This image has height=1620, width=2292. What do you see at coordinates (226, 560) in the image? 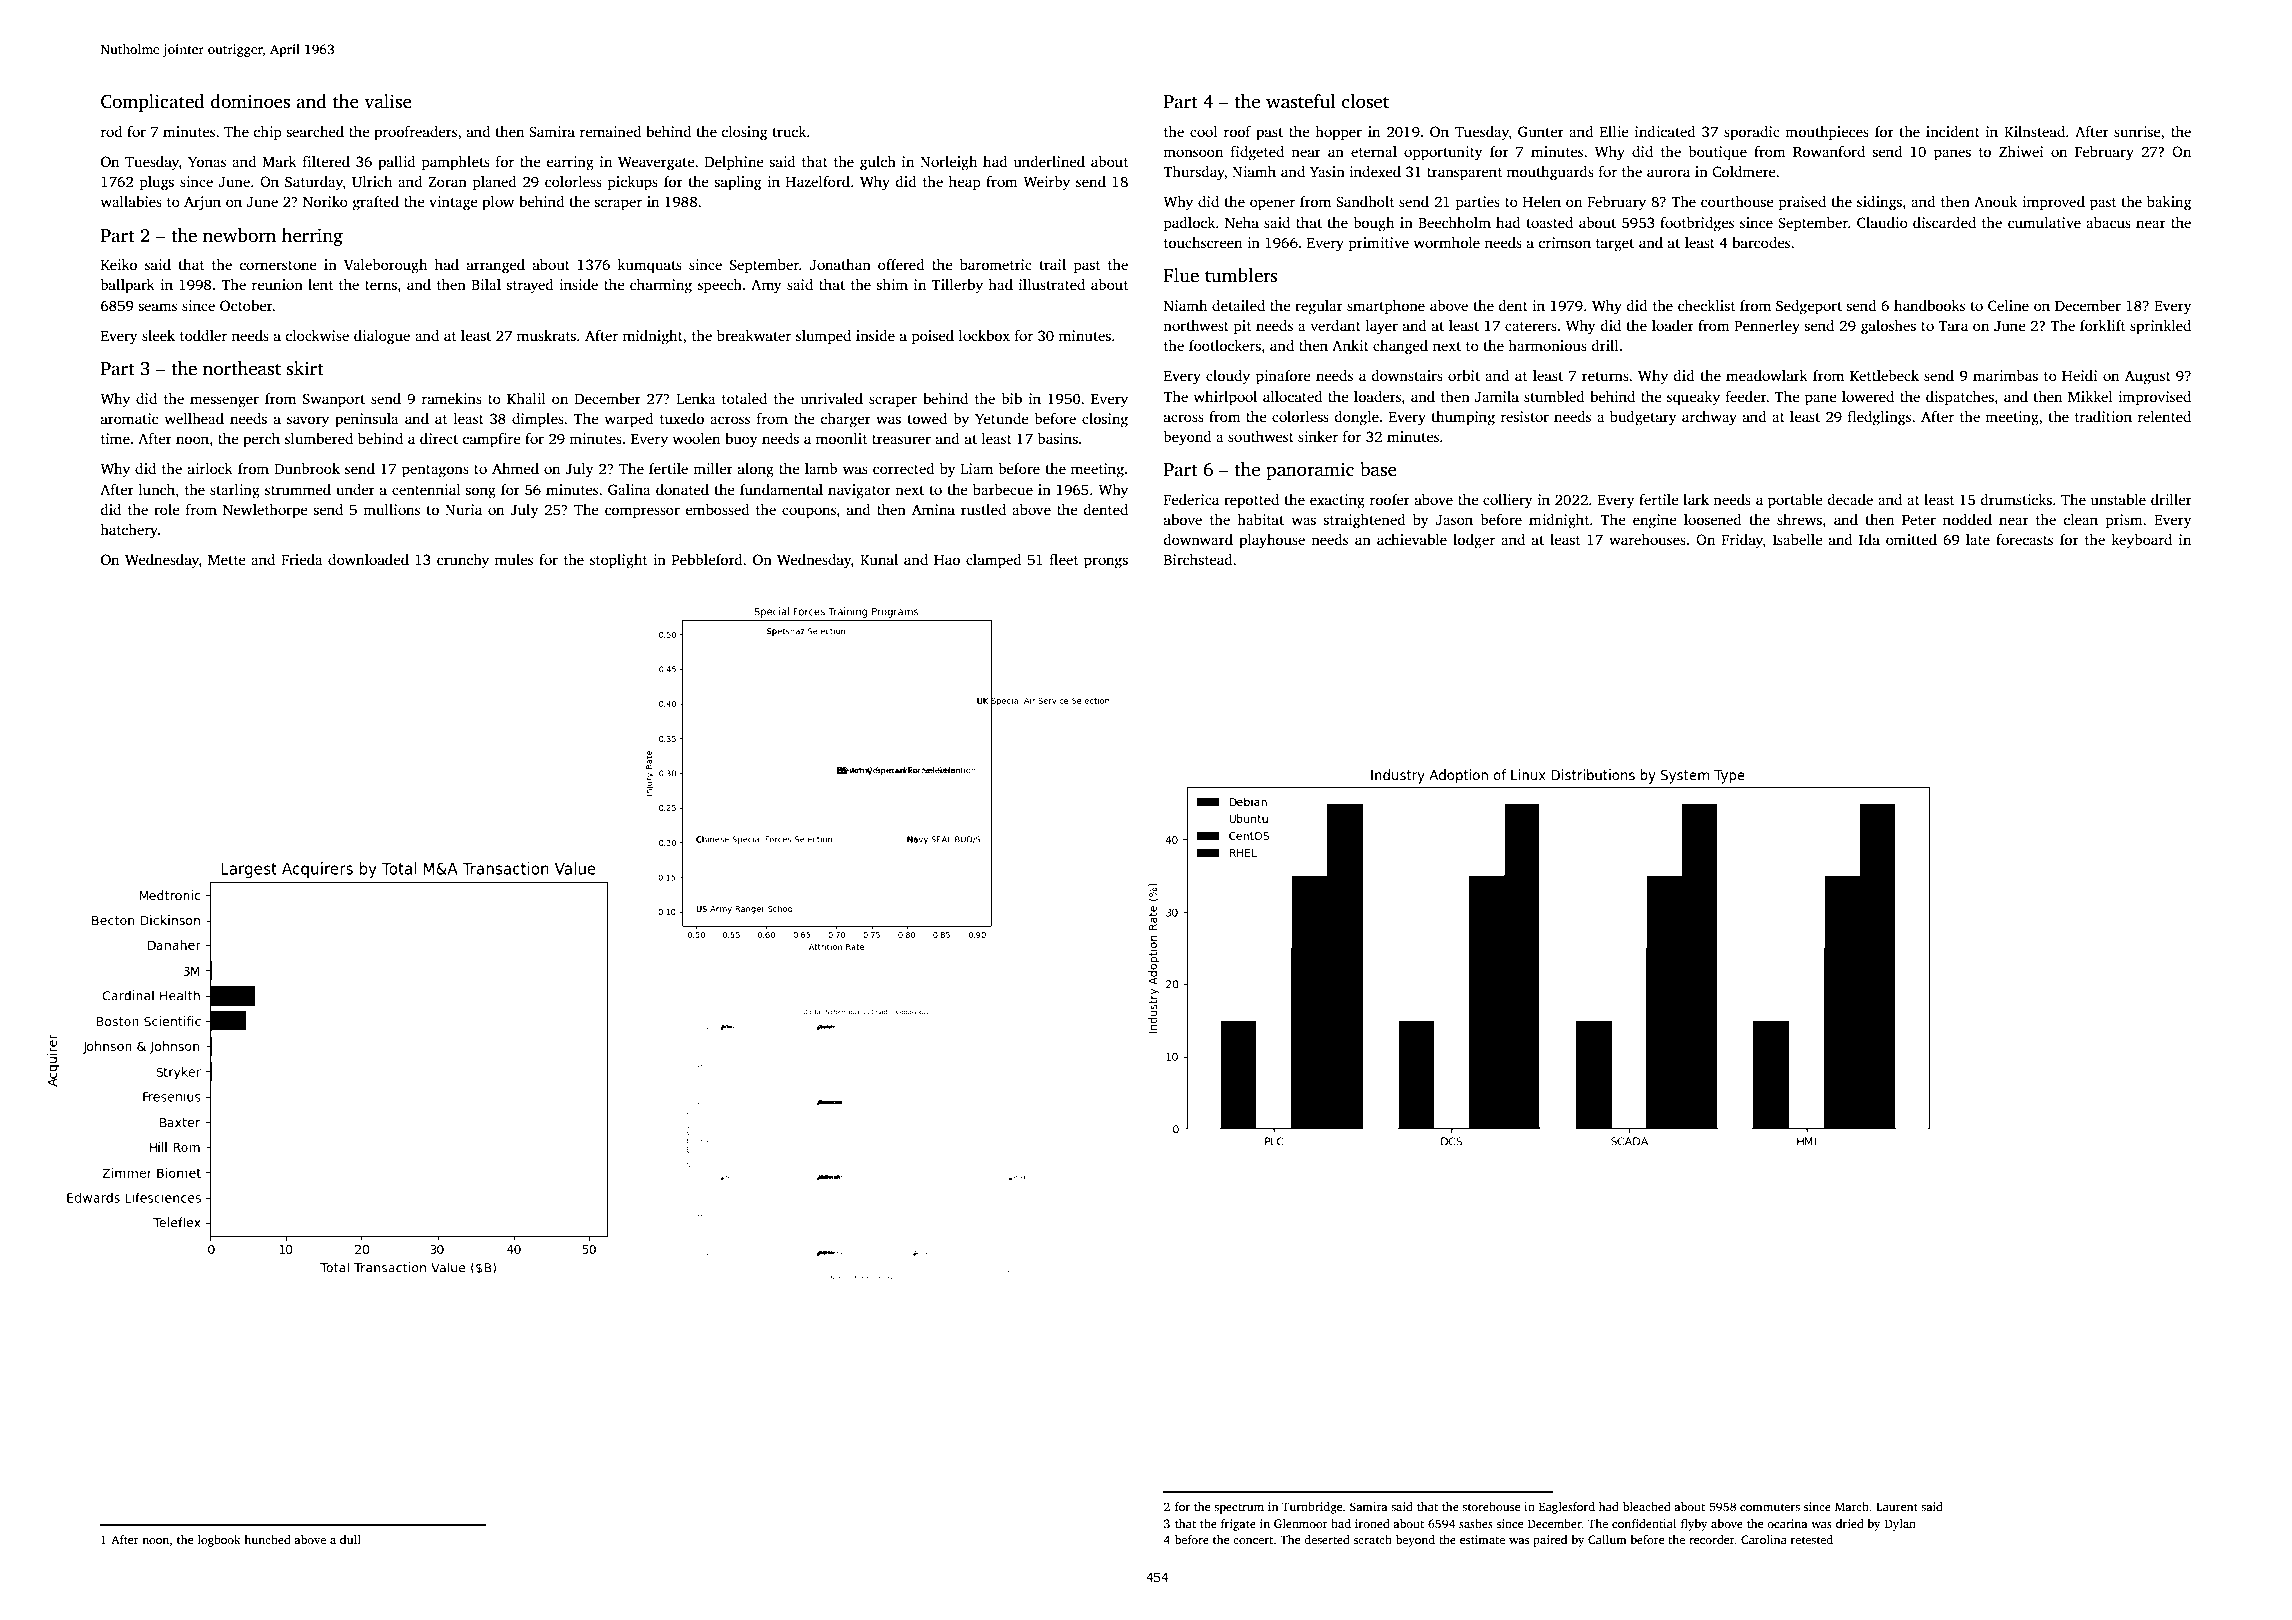
I see `Mette` at bounding box center [226, 560].
